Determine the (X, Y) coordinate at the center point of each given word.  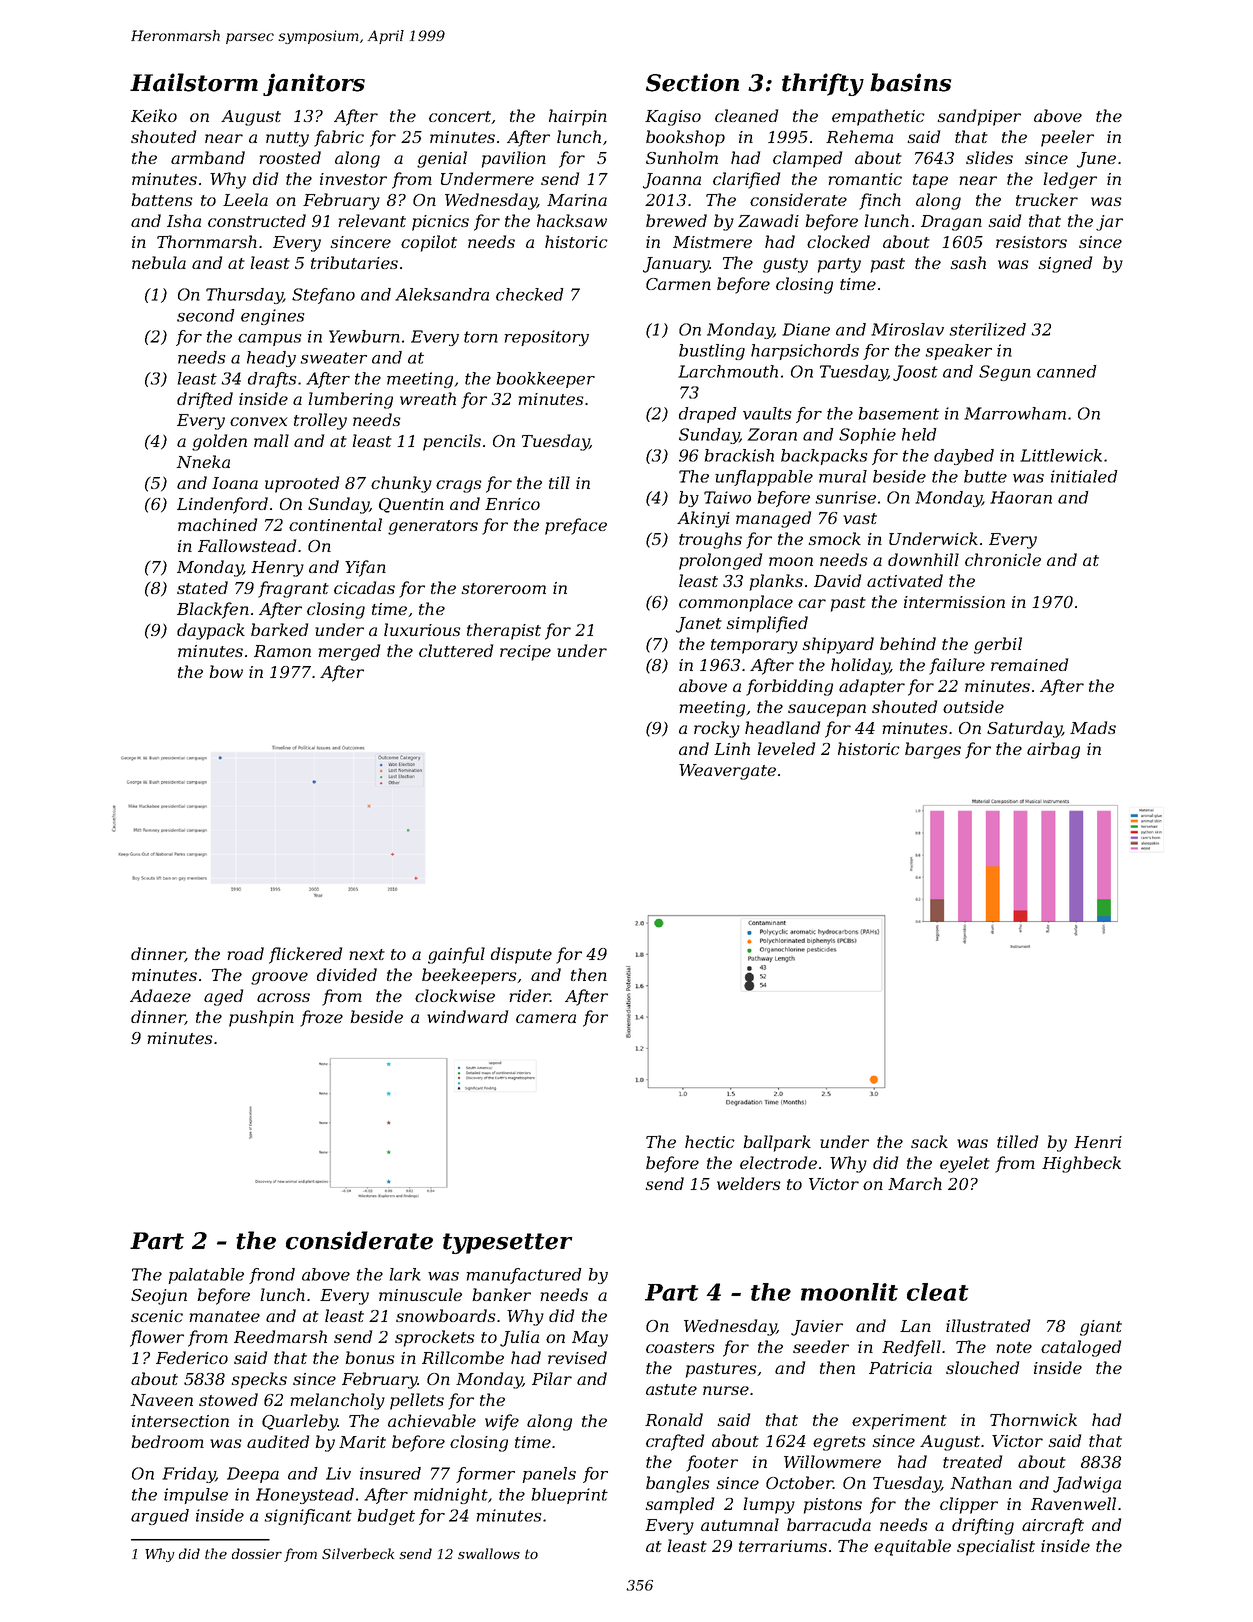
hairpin (578, 117)
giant (1101, 1328)
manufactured (524, 1276)
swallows (489, 1553)
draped (708, 415)
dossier (257, 1553)
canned (1067, 371)
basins (910, 82)
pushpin (261, 1018)
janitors (314, 84)
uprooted (302, 484)
